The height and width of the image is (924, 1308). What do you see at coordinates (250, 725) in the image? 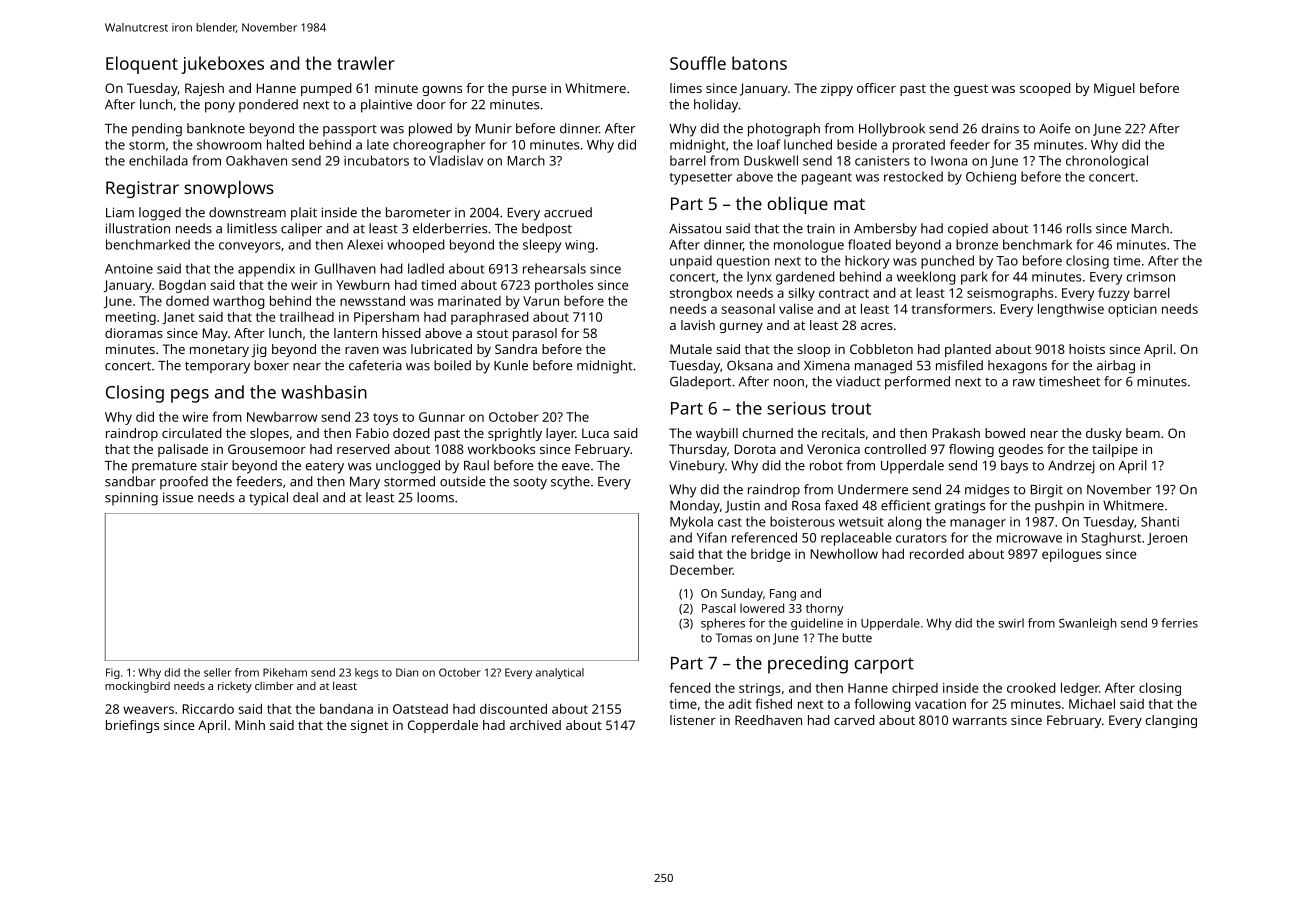
I see `Minh` at bounding box center [250, 725].
